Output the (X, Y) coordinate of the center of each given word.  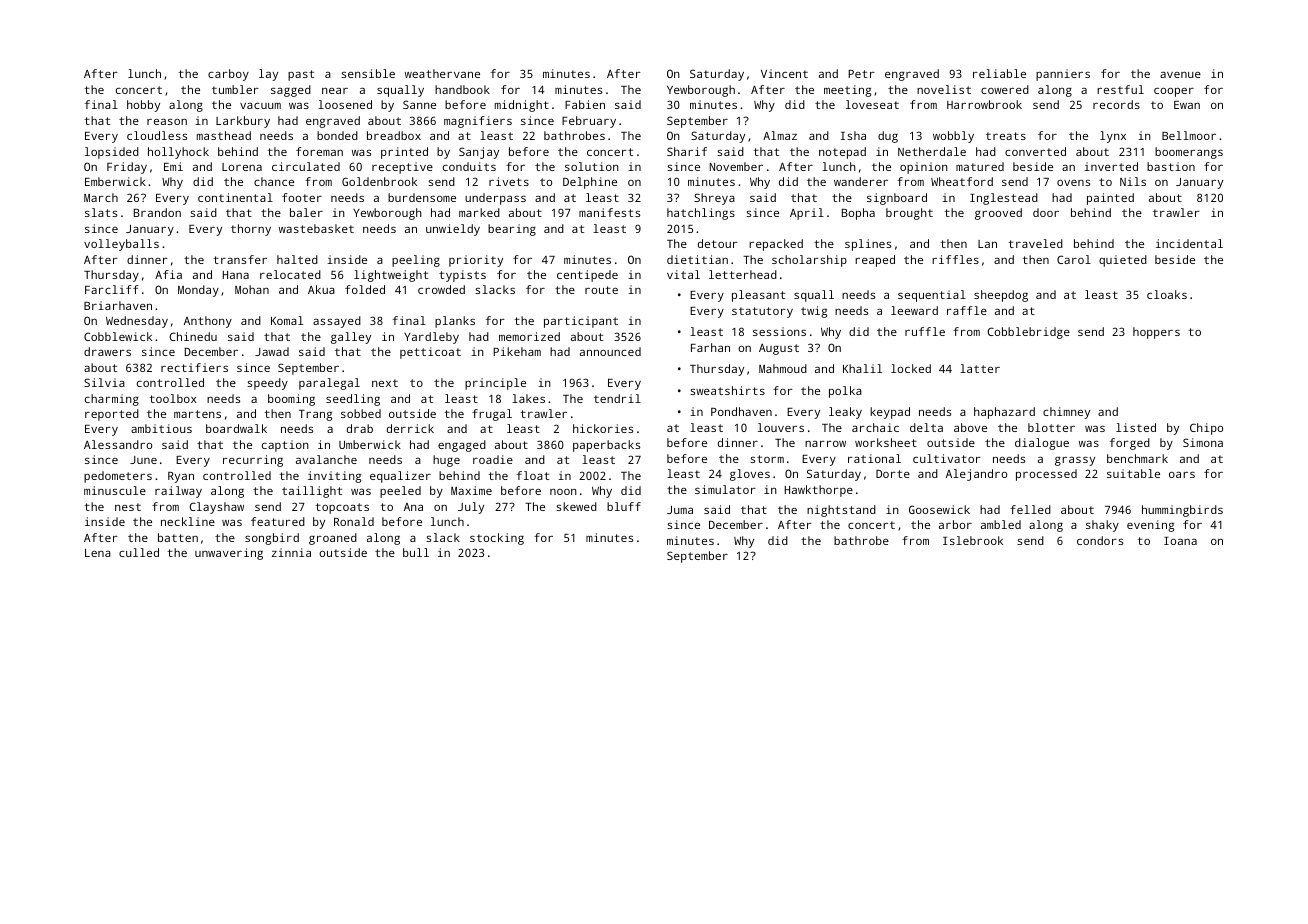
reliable (999, 73)
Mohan (252, 289)
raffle (967, 310)
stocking (497, 539)
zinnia (291, 552)
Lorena (242, 167)
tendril (617, 398)
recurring (253, 461)
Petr (861, 74)
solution (592, 166)
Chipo (1206, 429)
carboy (228, 75)
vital (683, 274)
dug (888, 137)
